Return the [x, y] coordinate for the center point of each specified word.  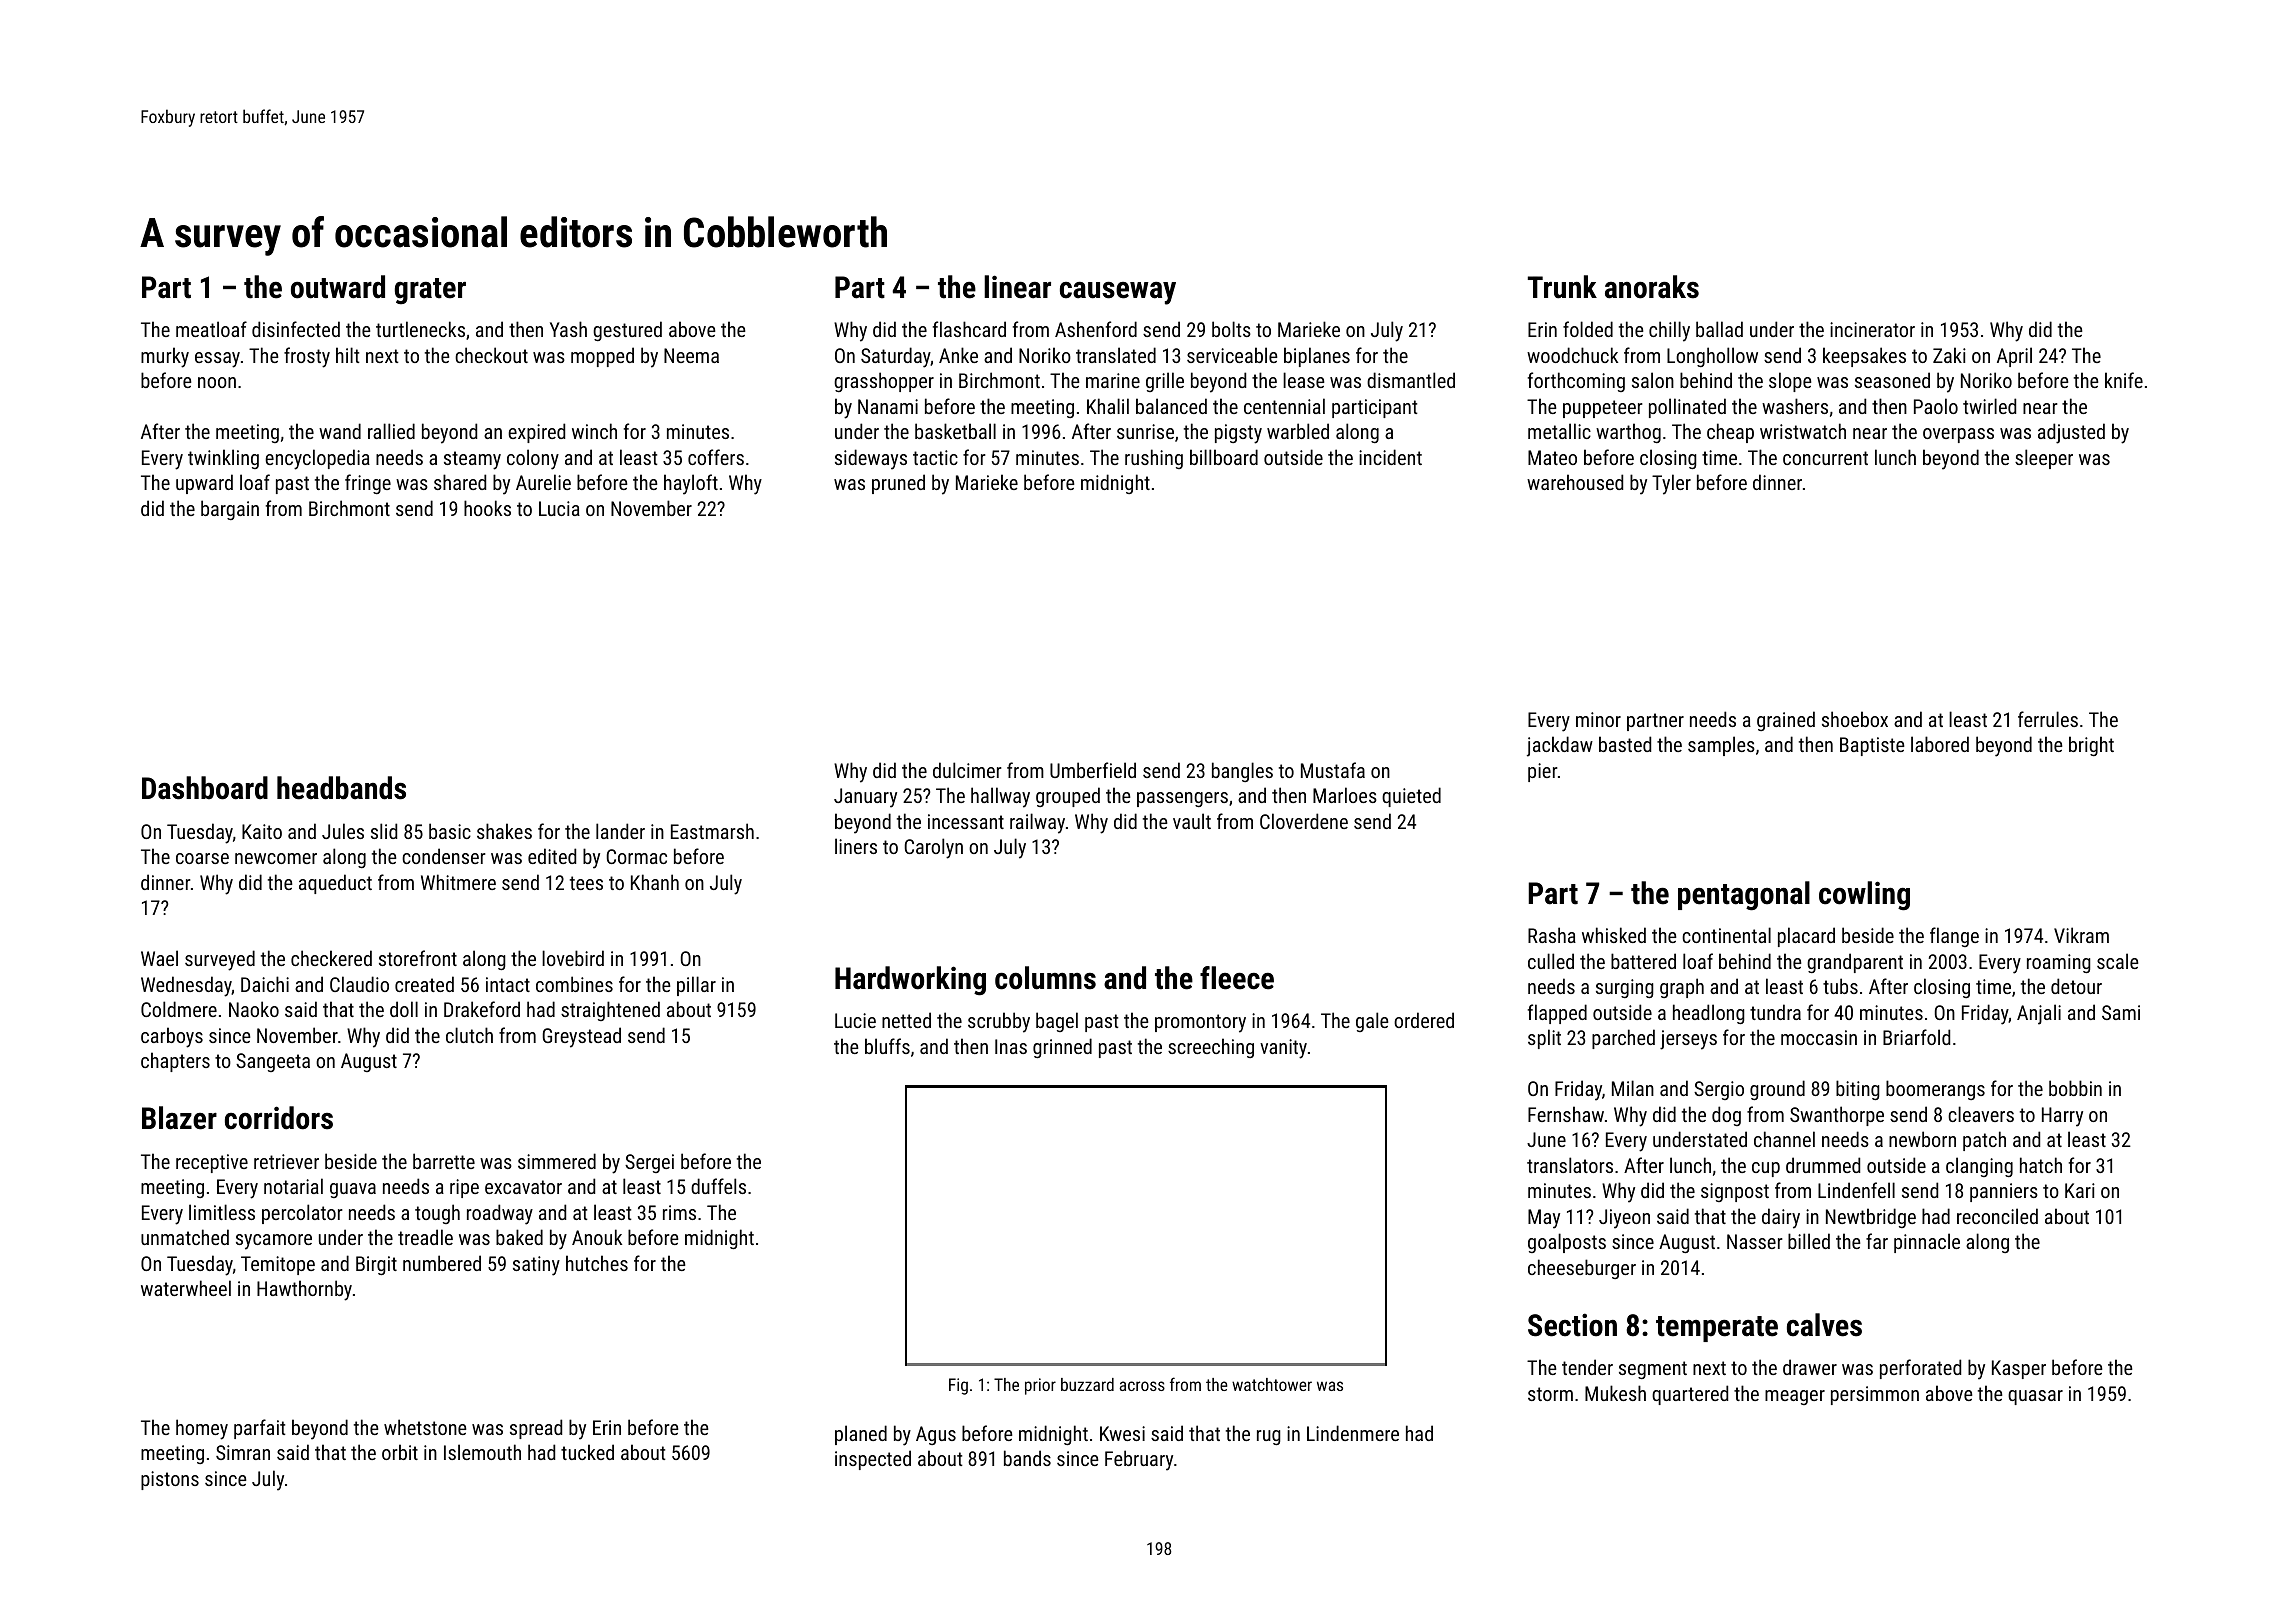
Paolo [1936, 406]
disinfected [296, 329]
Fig [958, 1386]
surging [1625, 988]
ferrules [2048, 719]
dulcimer [967, 770]
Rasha [1552, 935]
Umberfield [1093, 770]
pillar [696, 986]
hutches [597, 1263]
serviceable [1232, 355]
